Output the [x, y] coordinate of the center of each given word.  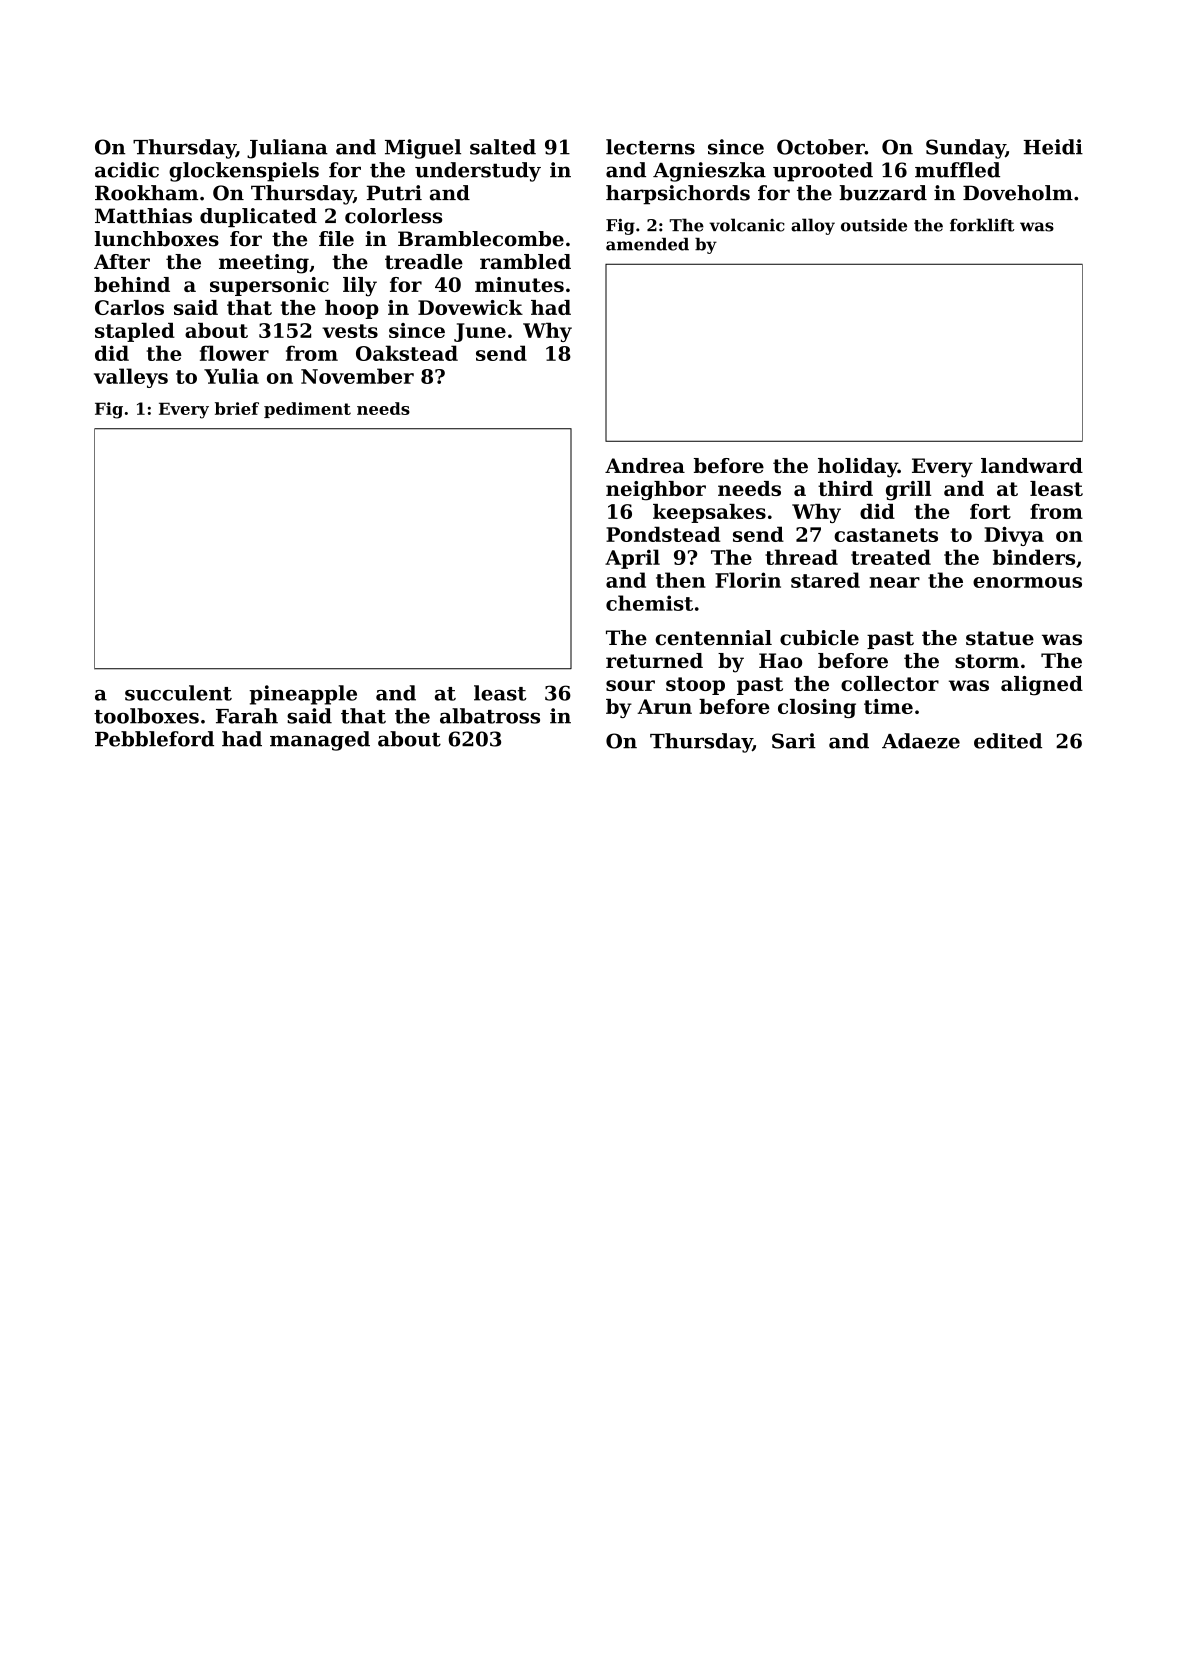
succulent [178, 693]
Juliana [287, 149]
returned [654, 660]
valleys [131, 378]
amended [647, 244]
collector [890, 683]
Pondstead [663, 534]
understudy [478, 172]
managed [320, 741]
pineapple [303, 695]
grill [908, 491]
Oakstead [407, 353]
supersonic [269, 286]
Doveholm [1018, 193]
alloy [813, 226]
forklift [982, 225]
